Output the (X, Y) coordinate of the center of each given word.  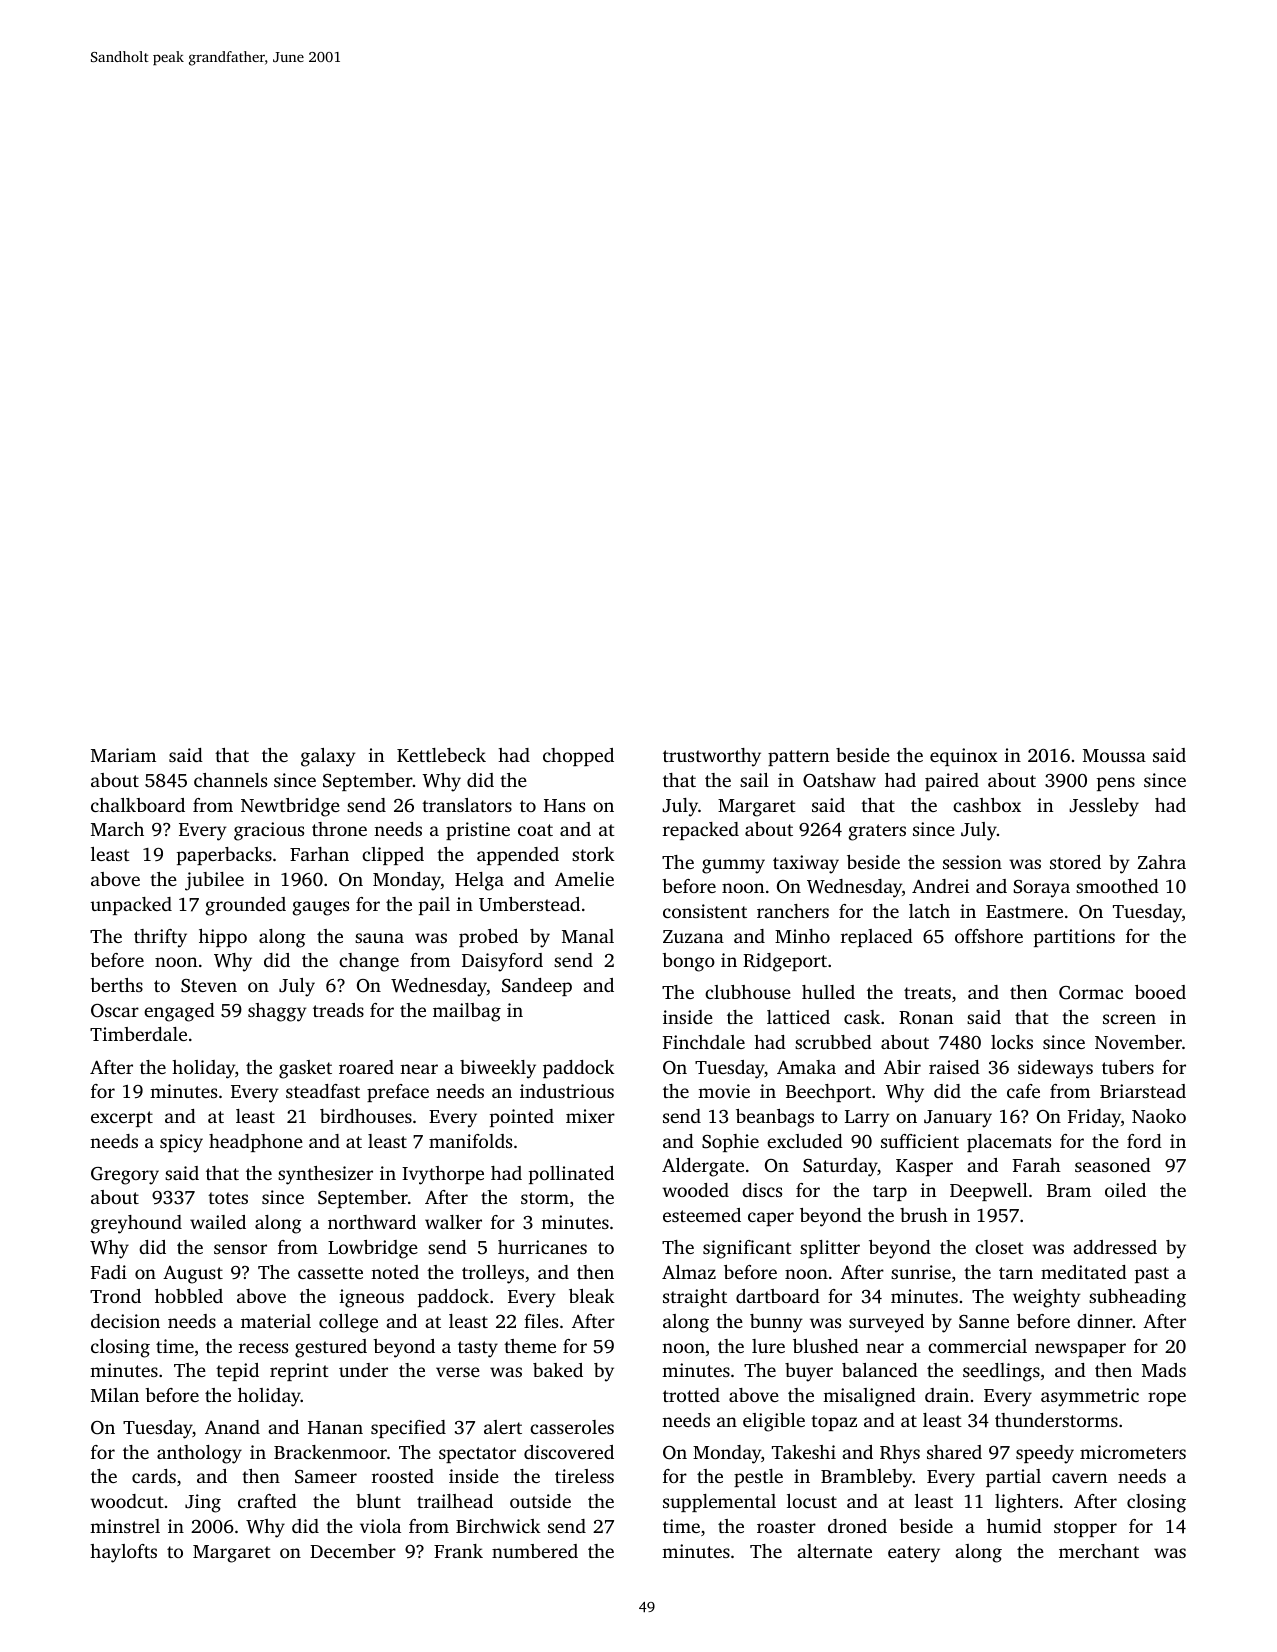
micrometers (1133, 1452)
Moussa (1114, 755)
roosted (403, 1476)
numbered (535, 1551)
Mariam (123, 755)
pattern (798, 758)
